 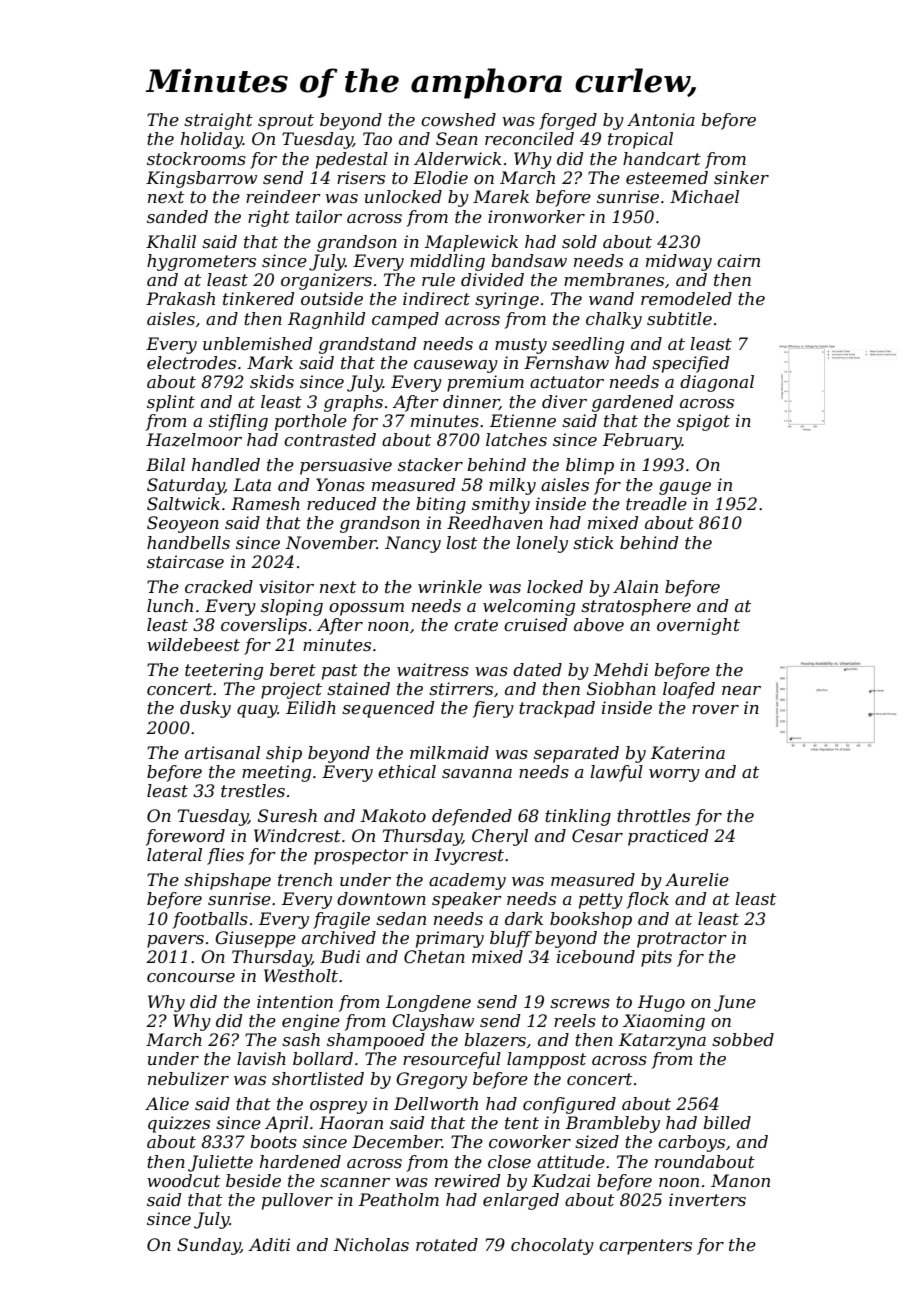 I want to click on trench, so click(x=305, y=879).
